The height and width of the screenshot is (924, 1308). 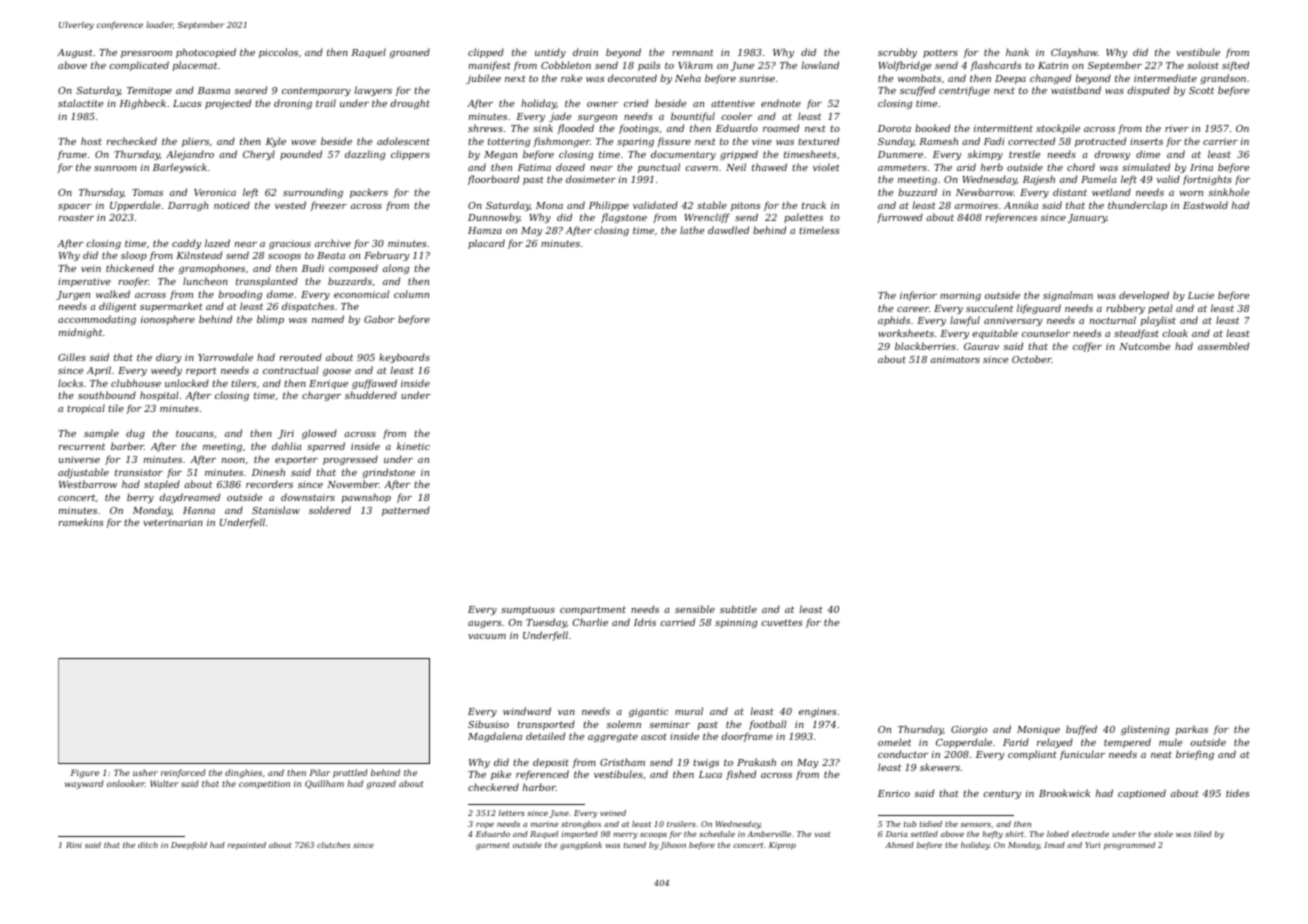 What do you see at coordinates (1017, 52) in the screenshot?
I see `hank` at bounding box center [1017, 52].
